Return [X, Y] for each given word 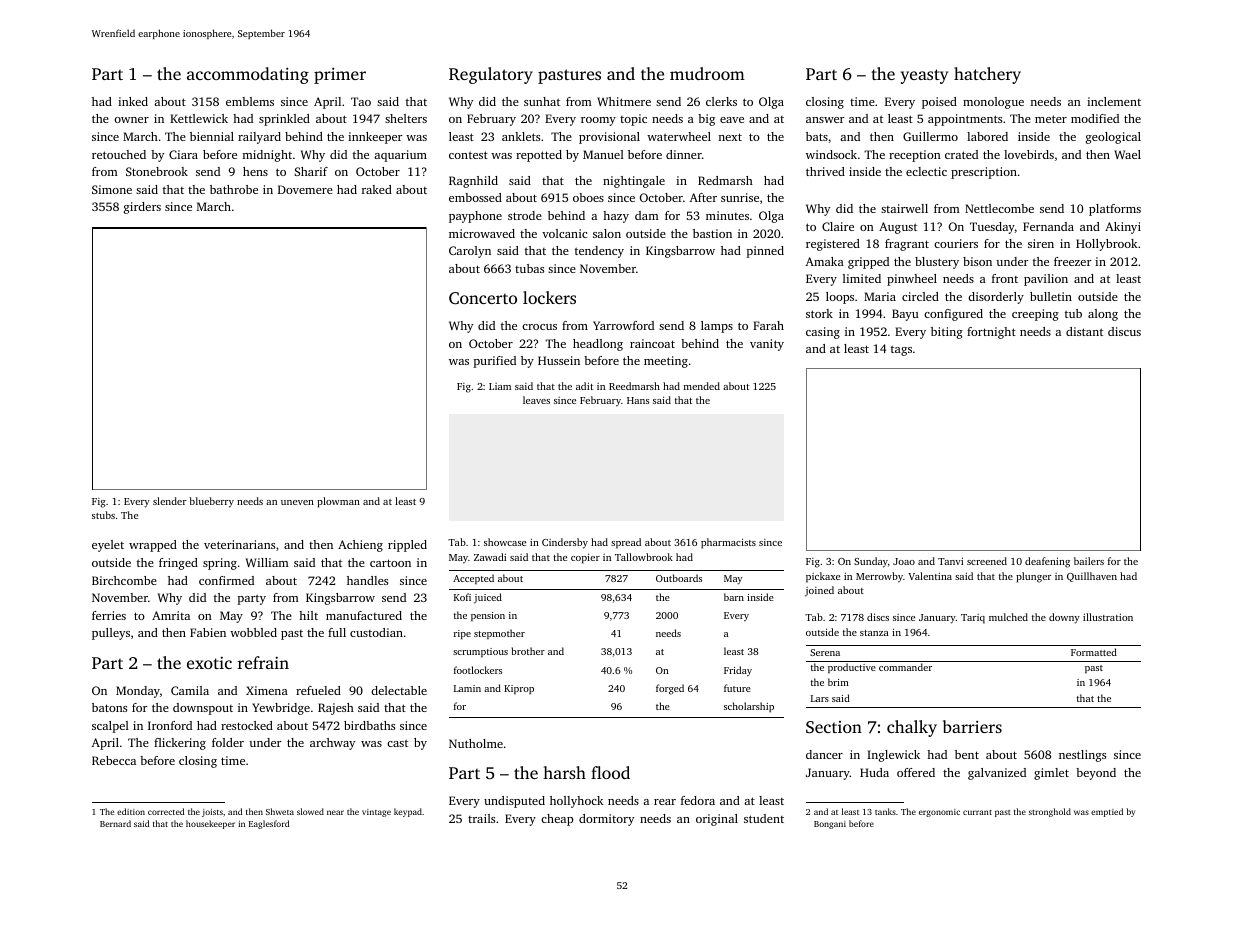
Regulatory [491, 75]
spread [626, 543]
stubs [103, 515]
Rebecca [114, 760]
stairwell [904, 208]
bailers [1089, 561]
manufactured [364, 615]
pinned [765, 252]
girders [142, 208]
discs [878, 617]
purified [495, 362]
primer [340, 76]
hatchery [987, 75]
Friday [738, 671]
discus [1124, 331]
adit [584, 386]
